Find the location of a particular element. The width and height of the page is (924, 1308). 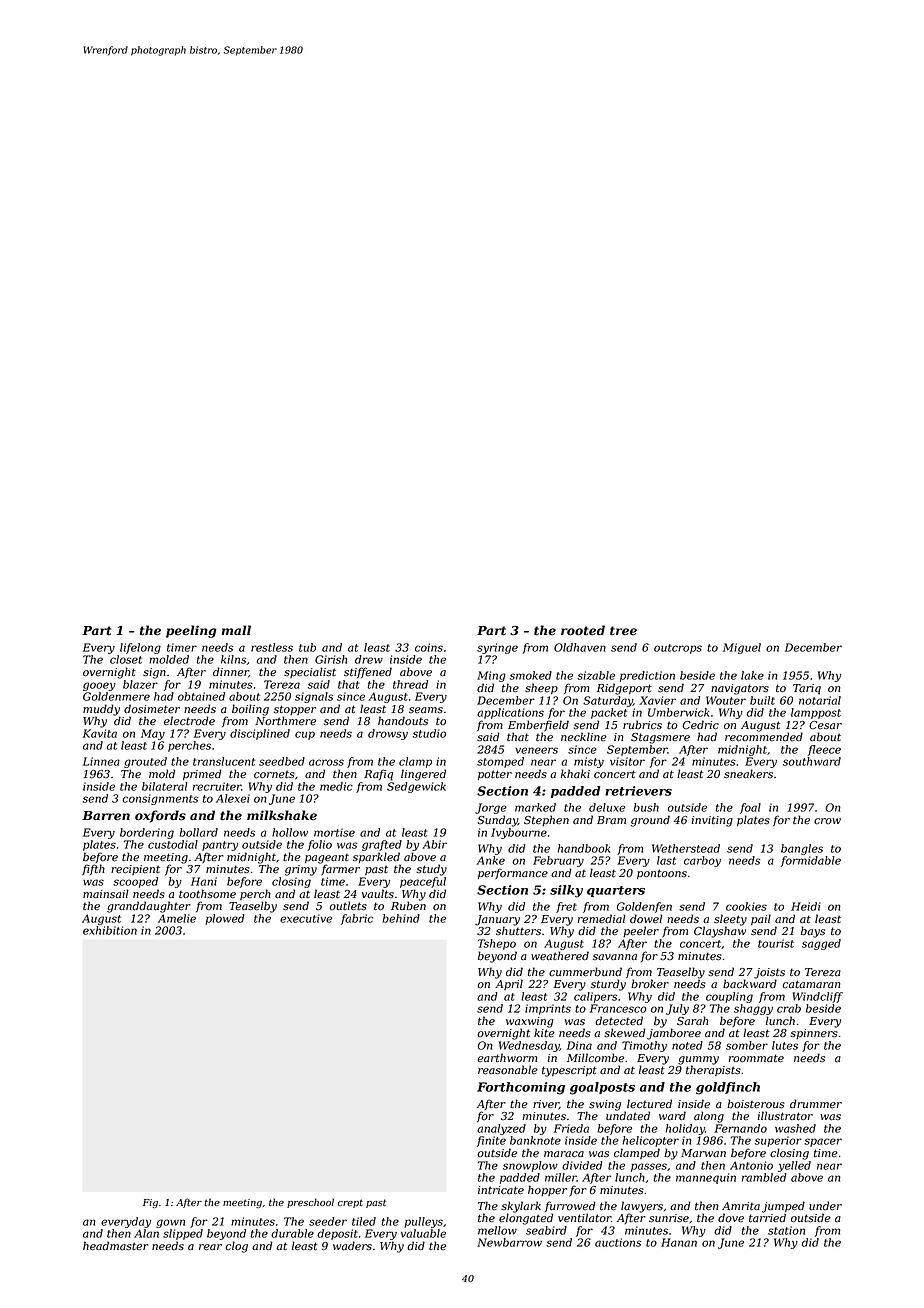

January is located at coordinates (497, 920).
